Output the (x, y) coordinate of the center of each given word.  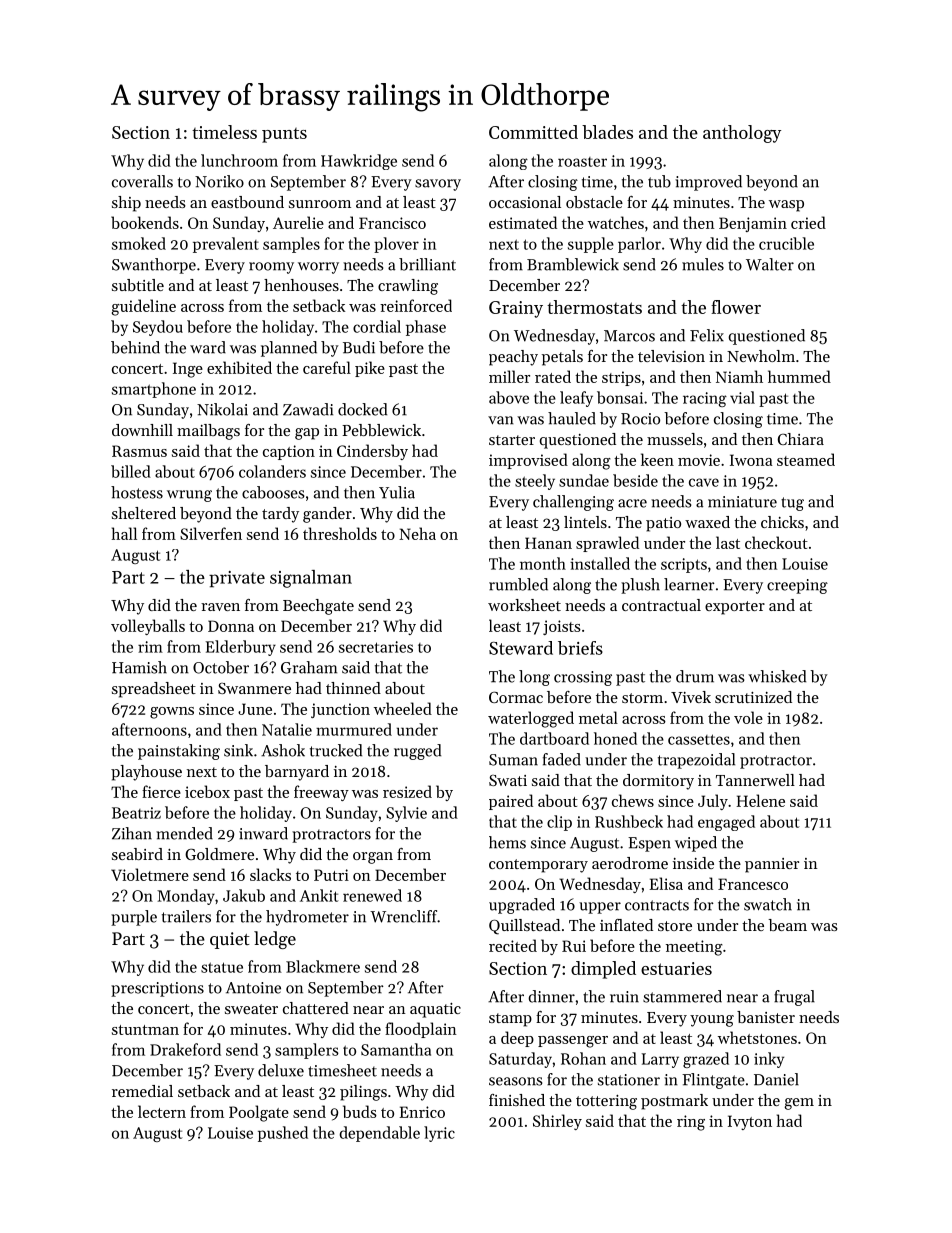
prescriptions (157, 989)
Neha (417, 533)
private (237, 579)
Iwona (751, 460)
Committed (533, 132)
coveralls (142, 181)
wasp (786, 206)
